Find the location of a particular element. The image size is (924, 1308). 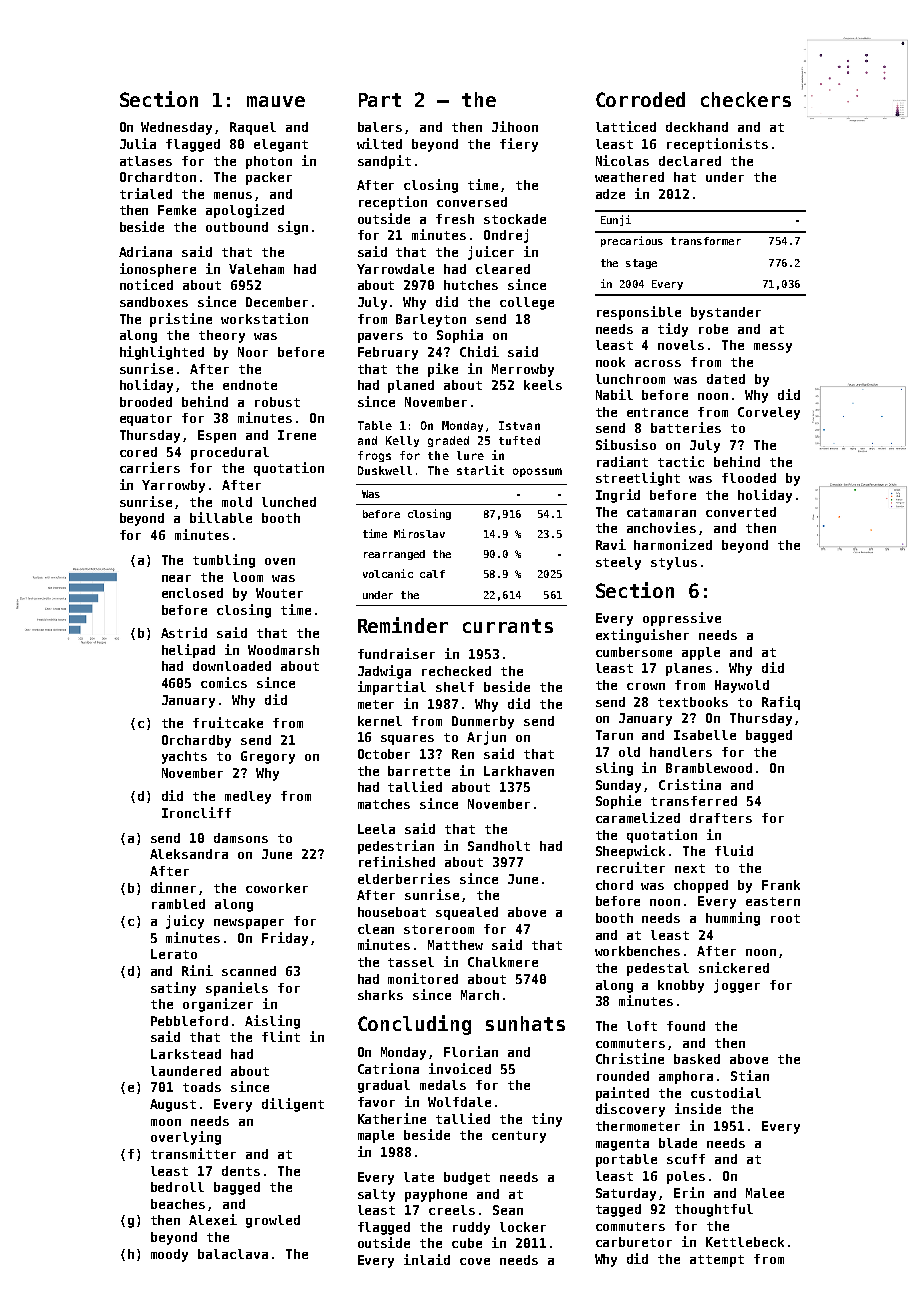

textbooks is located at coordinates (693, 702).
